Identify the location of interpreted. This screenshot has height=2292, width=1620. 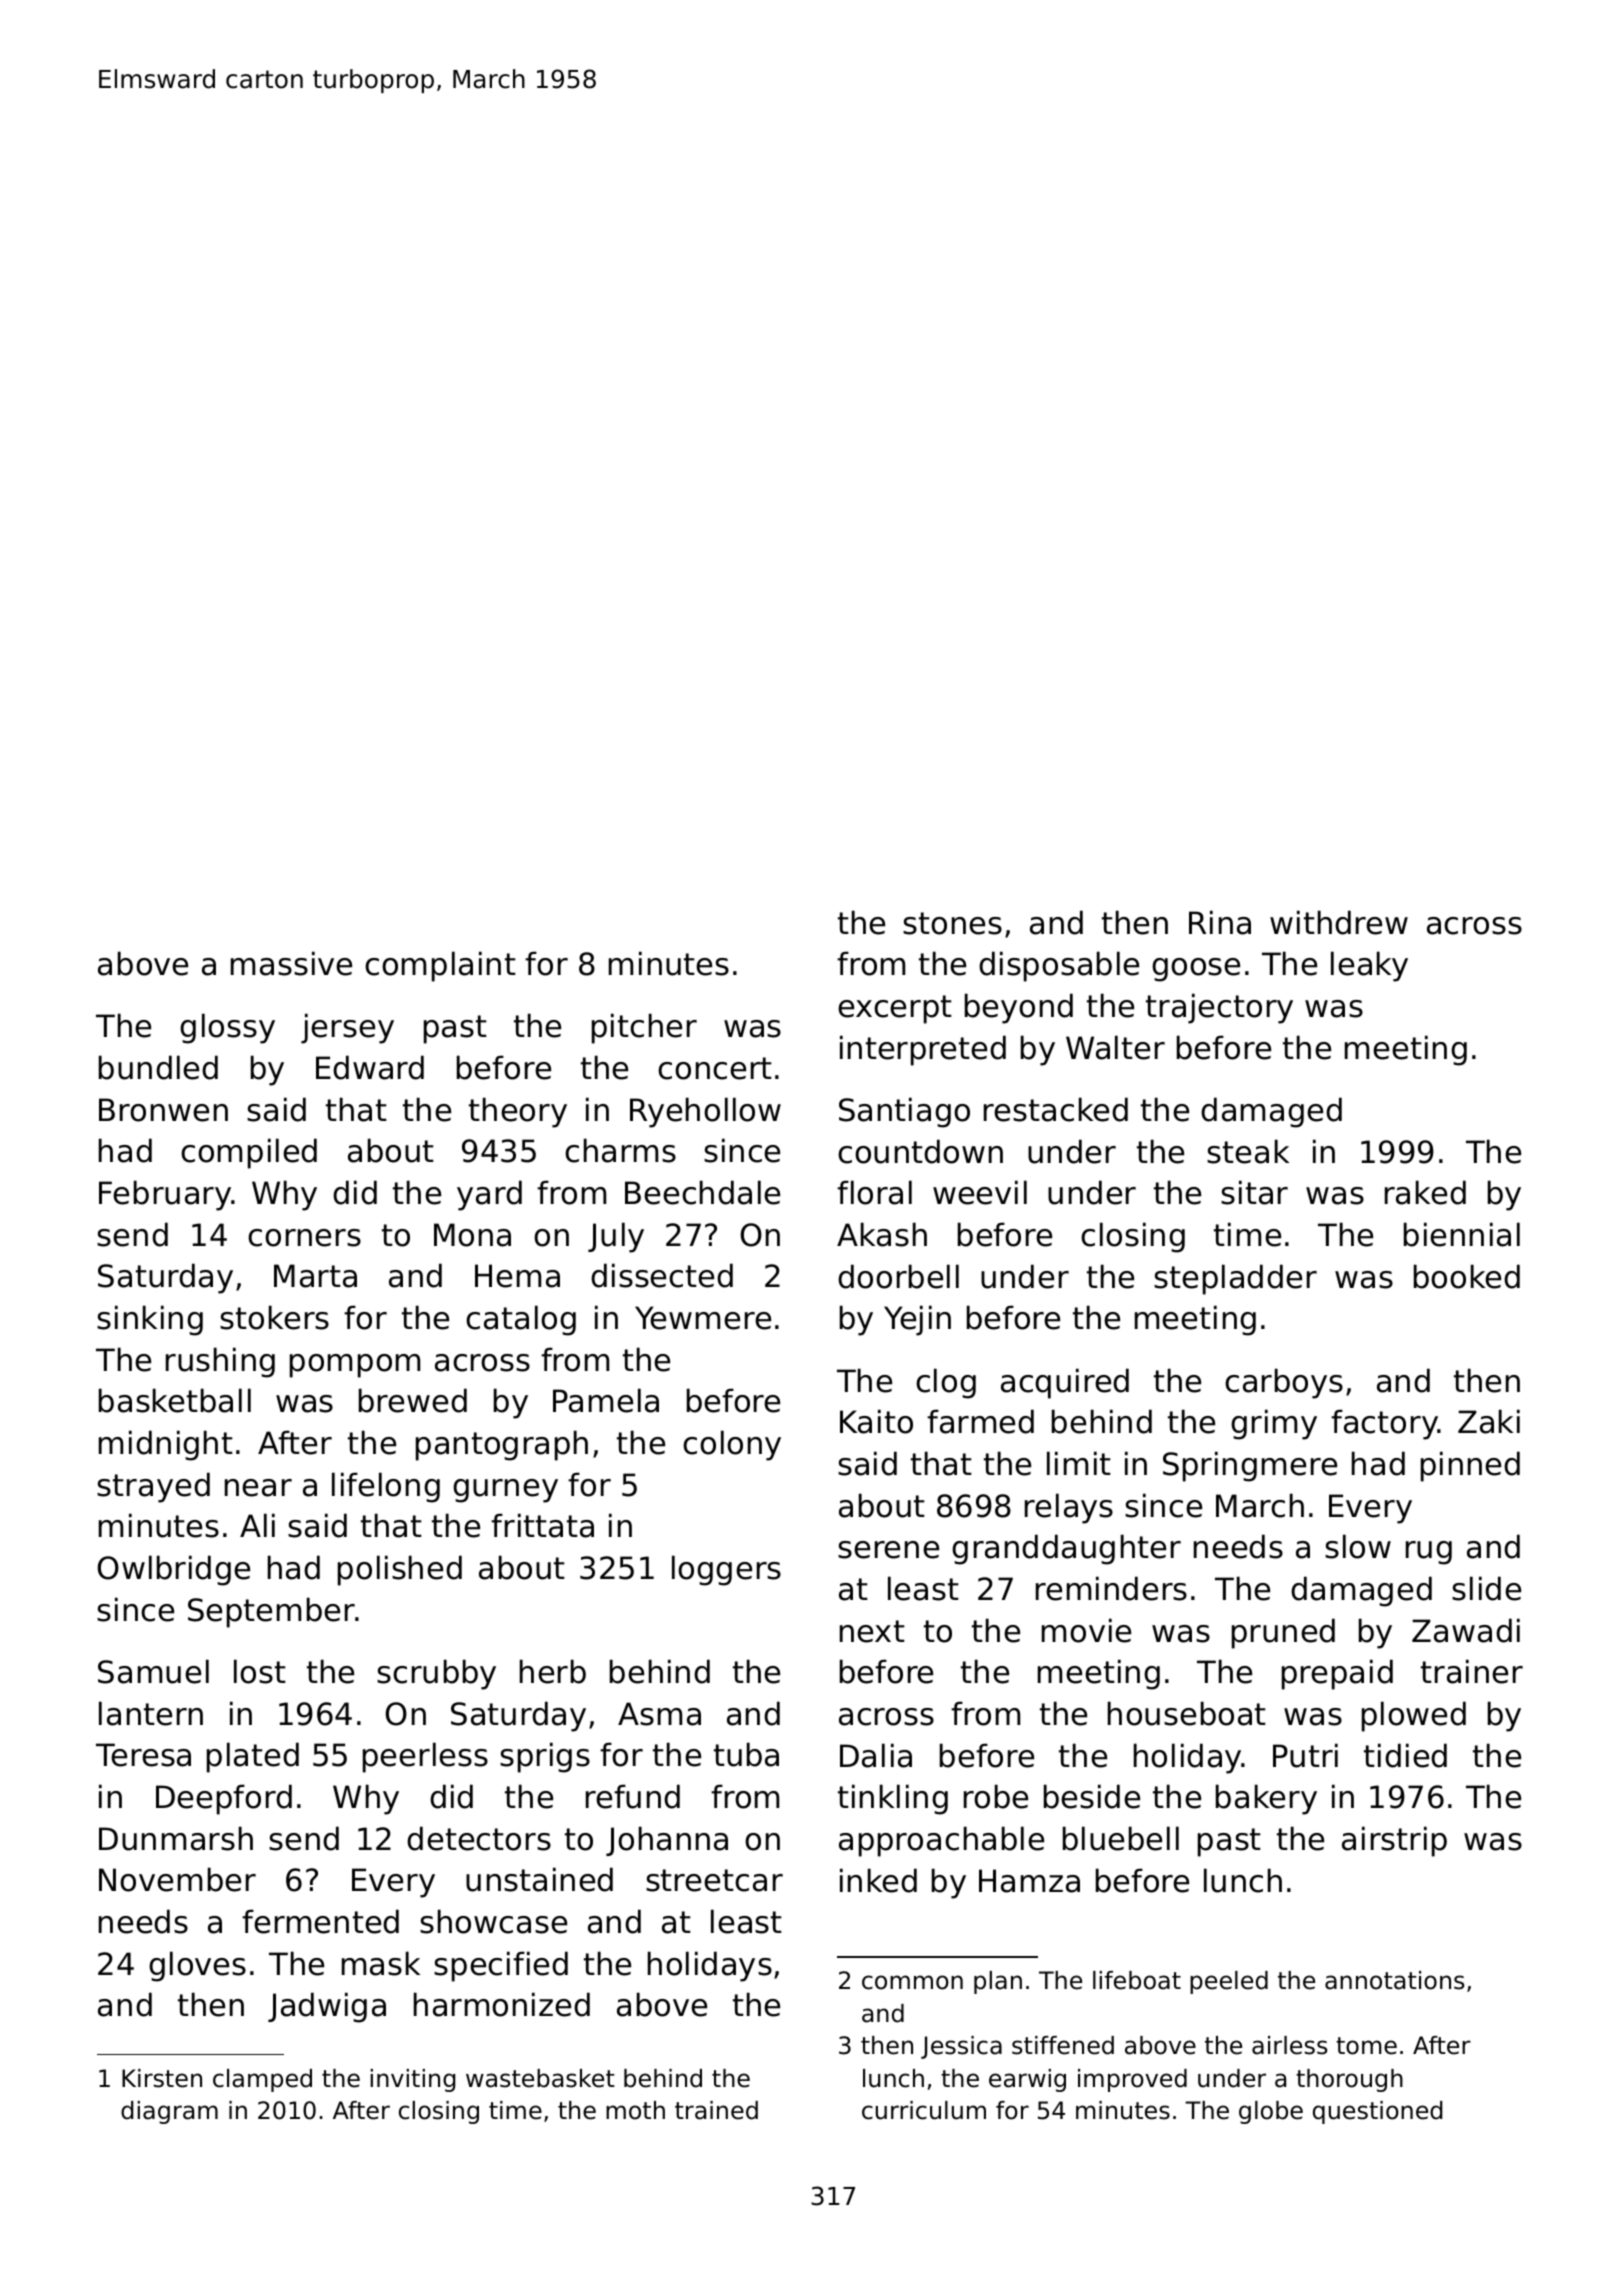
(923, 1050).
